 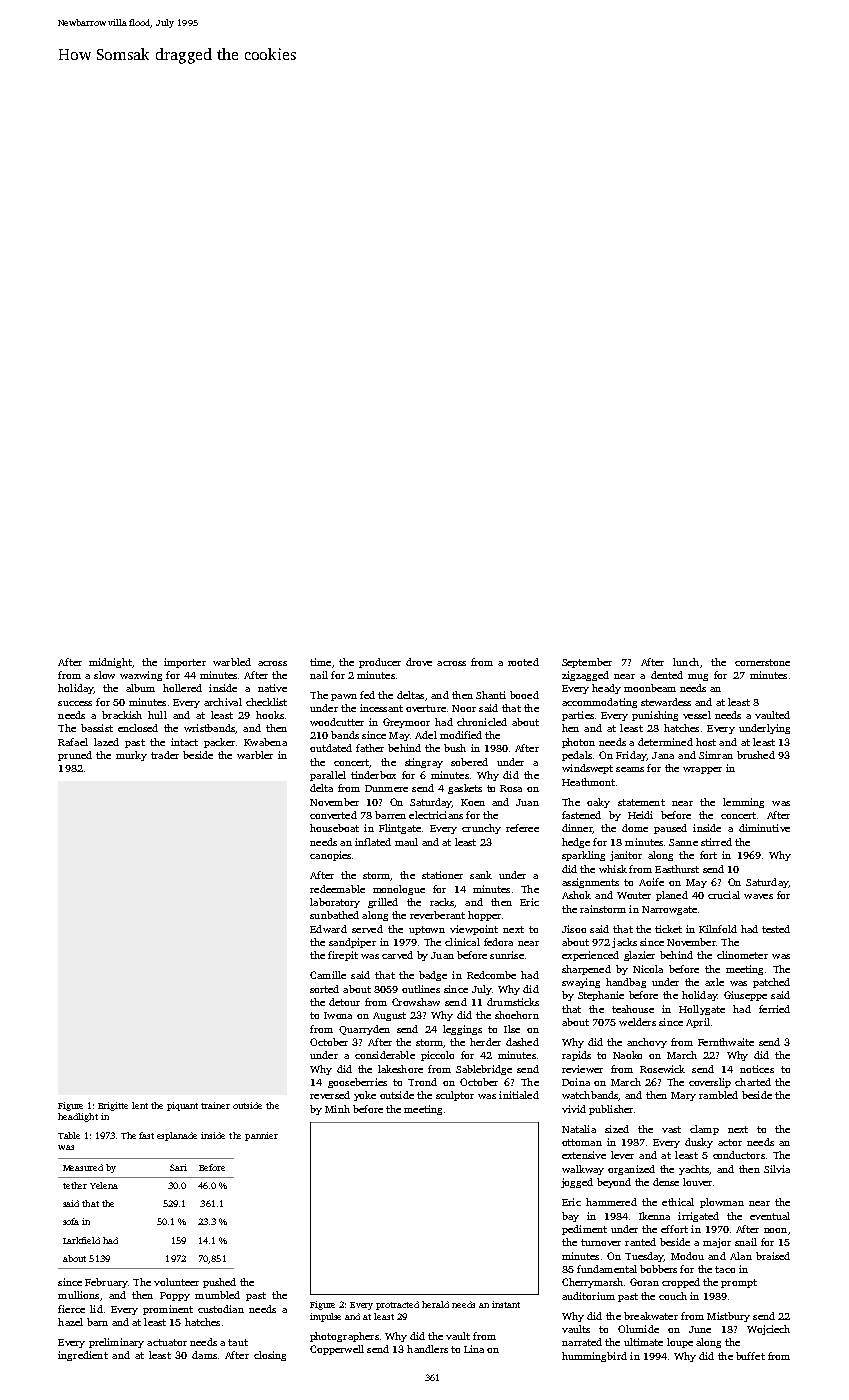 What do you see at coordinates (775, 1230) in the screenshot?
I see `noon` at bounding box center [775, 1230].
